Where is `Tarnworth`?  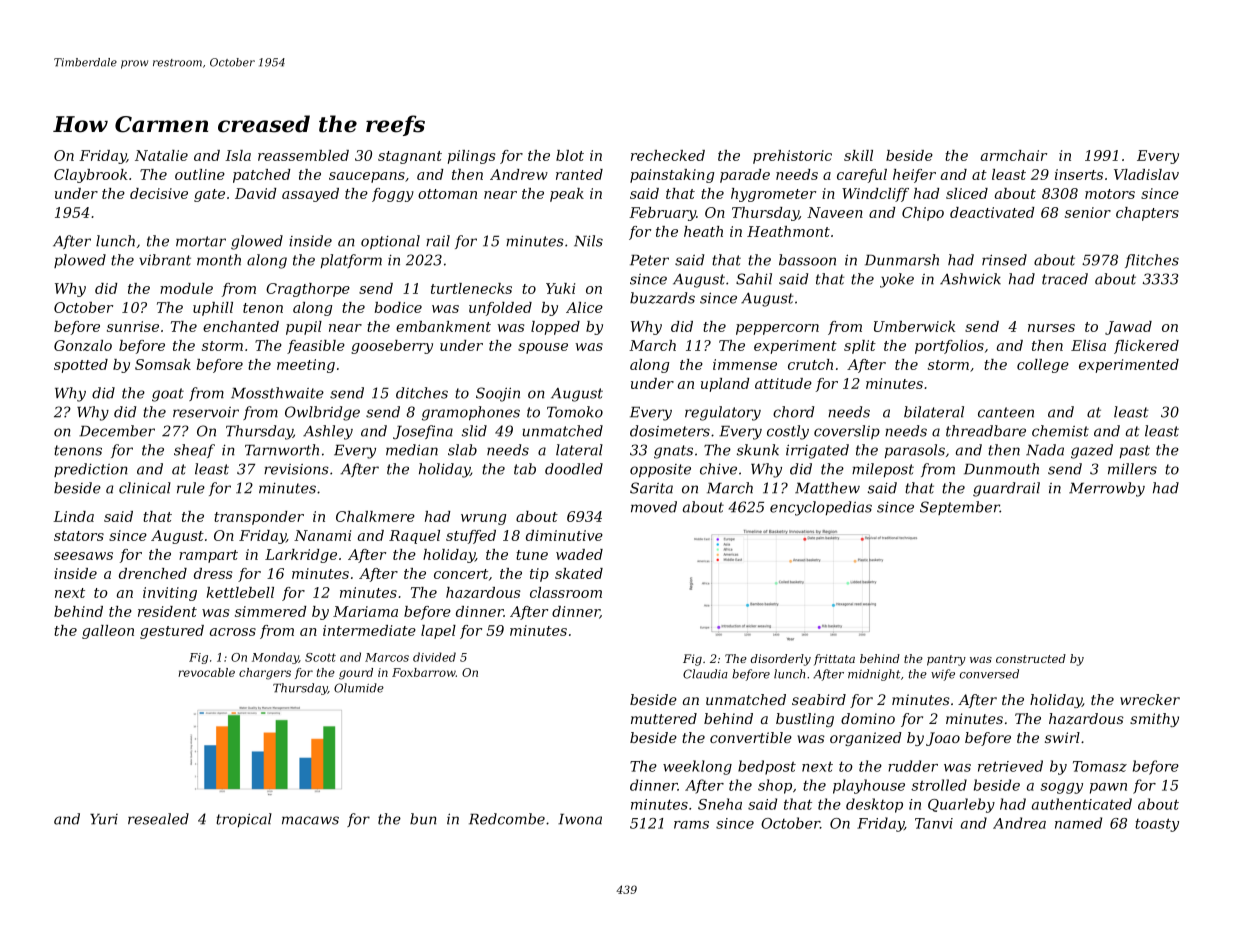 Tarnworth is located at coordinates (282, 450).
